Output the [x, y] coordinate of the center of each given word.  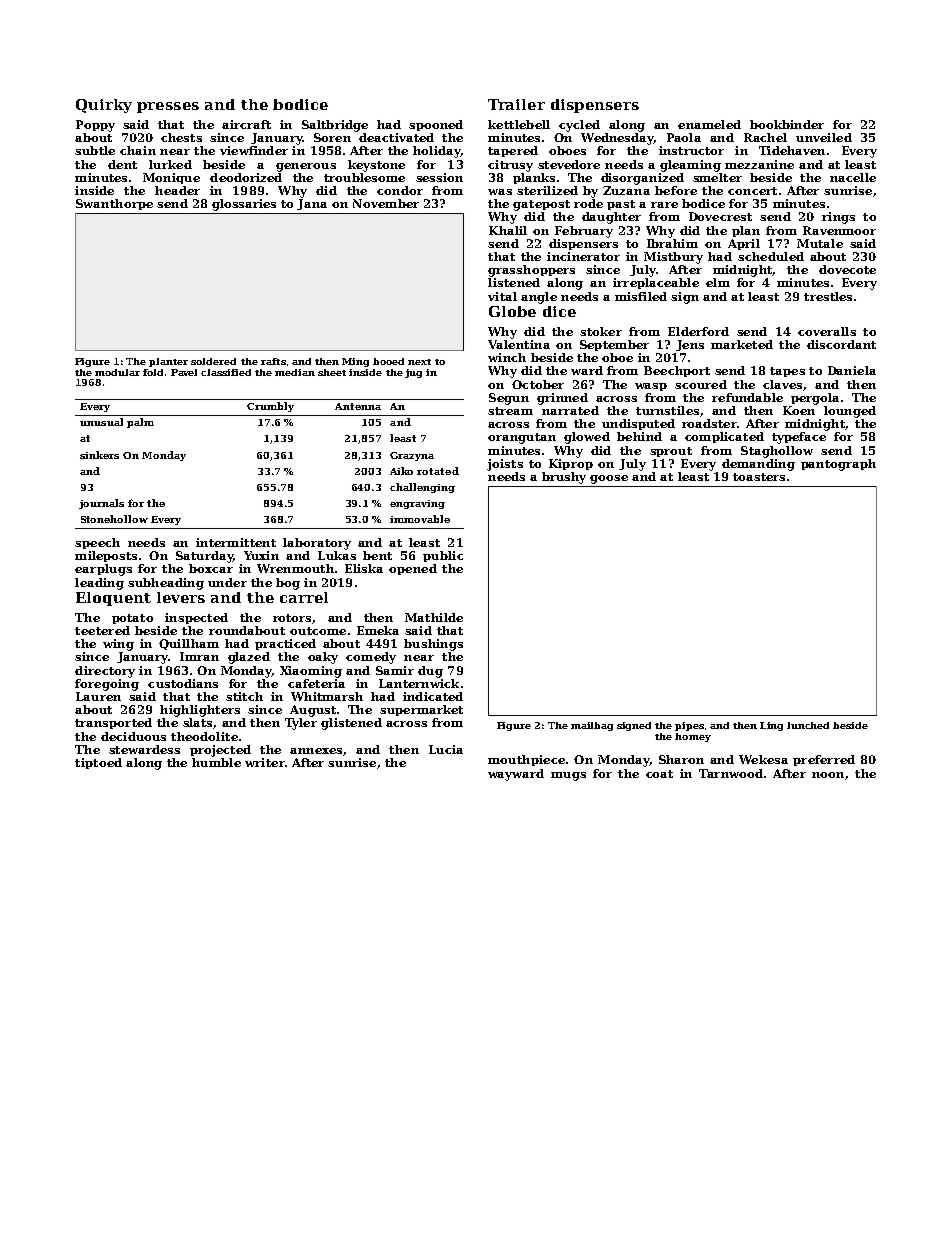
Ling [771, 726]
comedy [371, 658]
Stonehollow [114, 519]
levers [181, 597]
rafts [273, 361]
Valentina [519, 344]
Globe [512, 311]
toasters [759, 477]
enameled [709, 124]
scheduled [771, 256]
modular [117, 372]
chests [181, 137]
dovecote [847, 269]
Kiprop [571, 464]
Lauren [98, 696]
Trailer [516, 104]
